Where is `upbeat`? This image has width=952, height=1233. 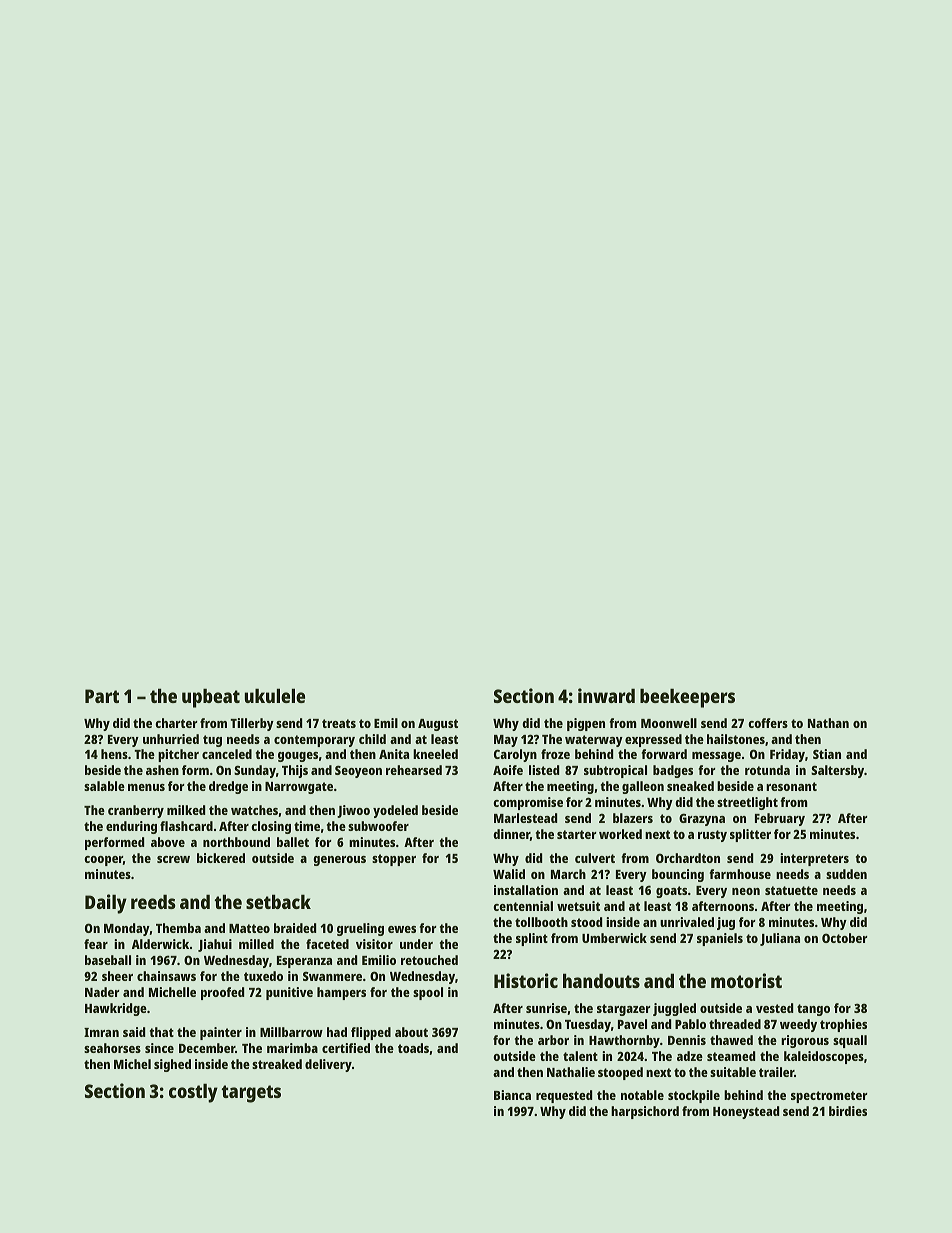
upbeat is located at coordinates (211, 698).
